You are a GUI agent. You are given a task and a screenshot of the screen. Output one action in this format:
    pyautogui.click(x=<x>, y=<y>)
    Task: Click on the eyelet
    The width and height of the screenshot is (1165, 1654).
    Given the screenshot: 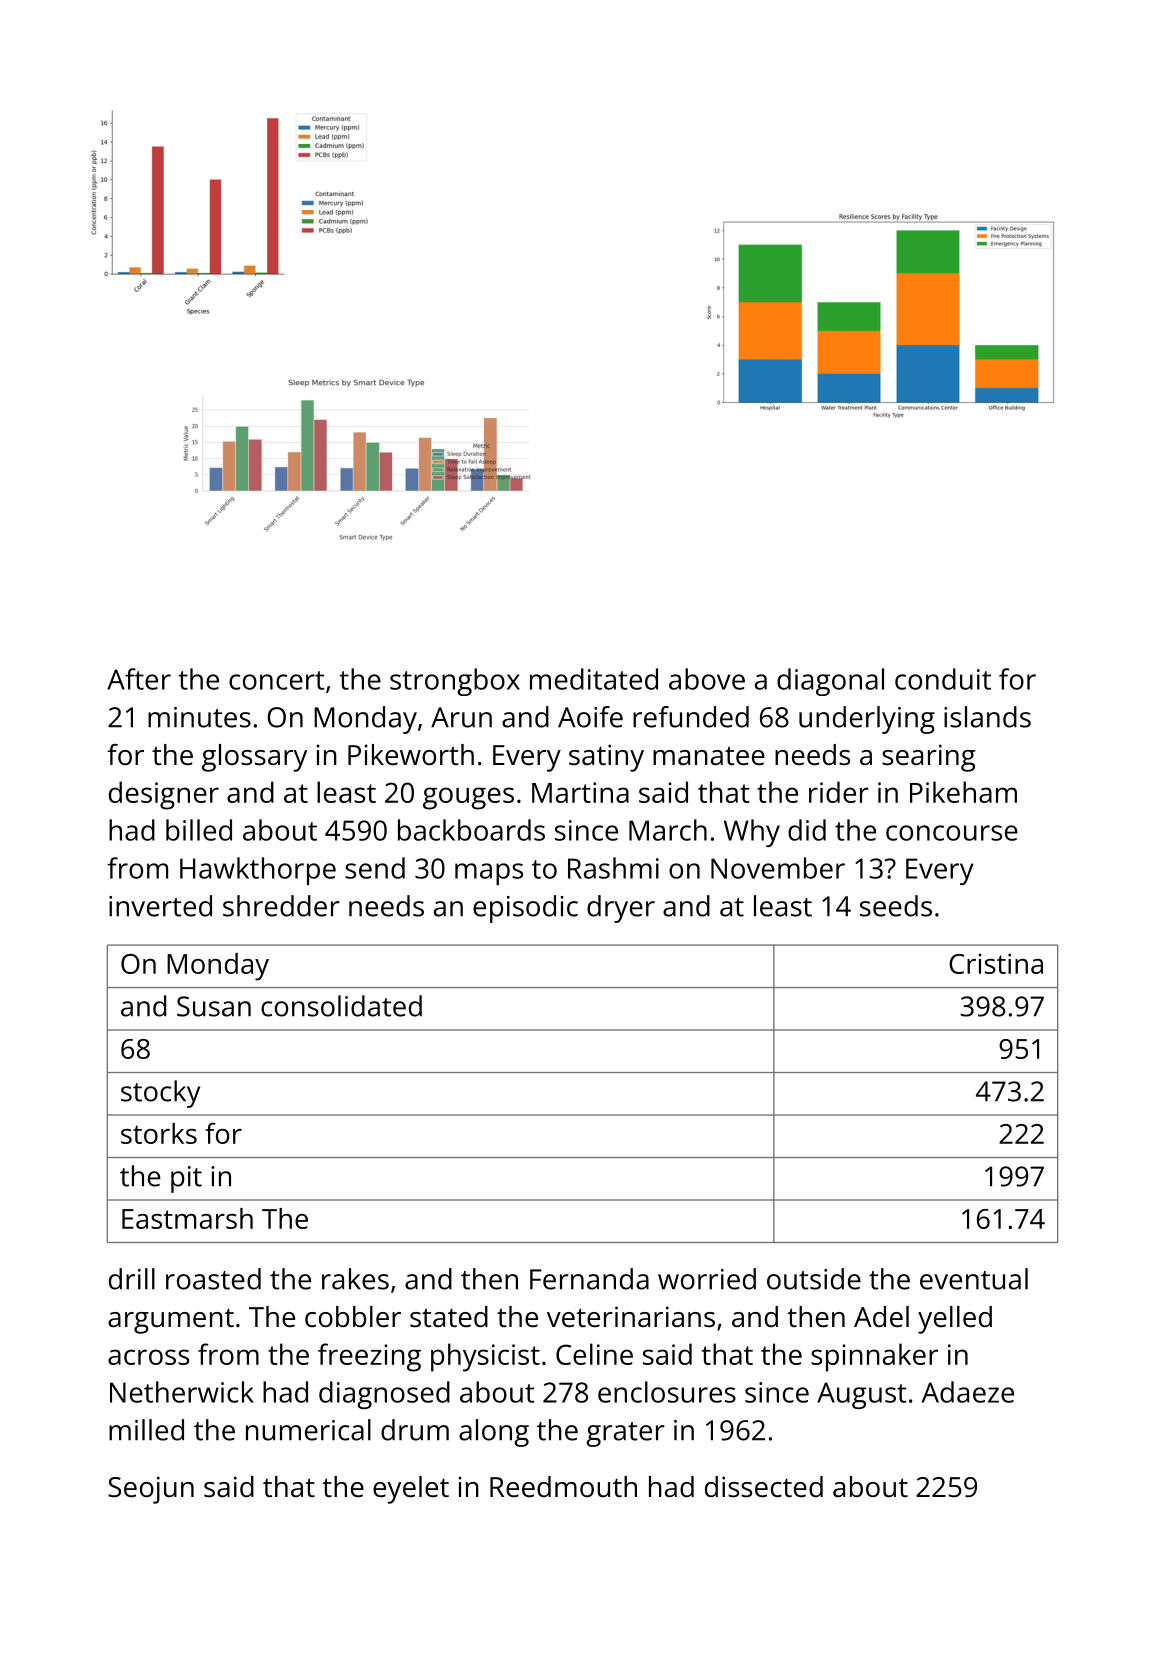 What is the action you would take?
    pyautogui.click(x=411, y=1490)
